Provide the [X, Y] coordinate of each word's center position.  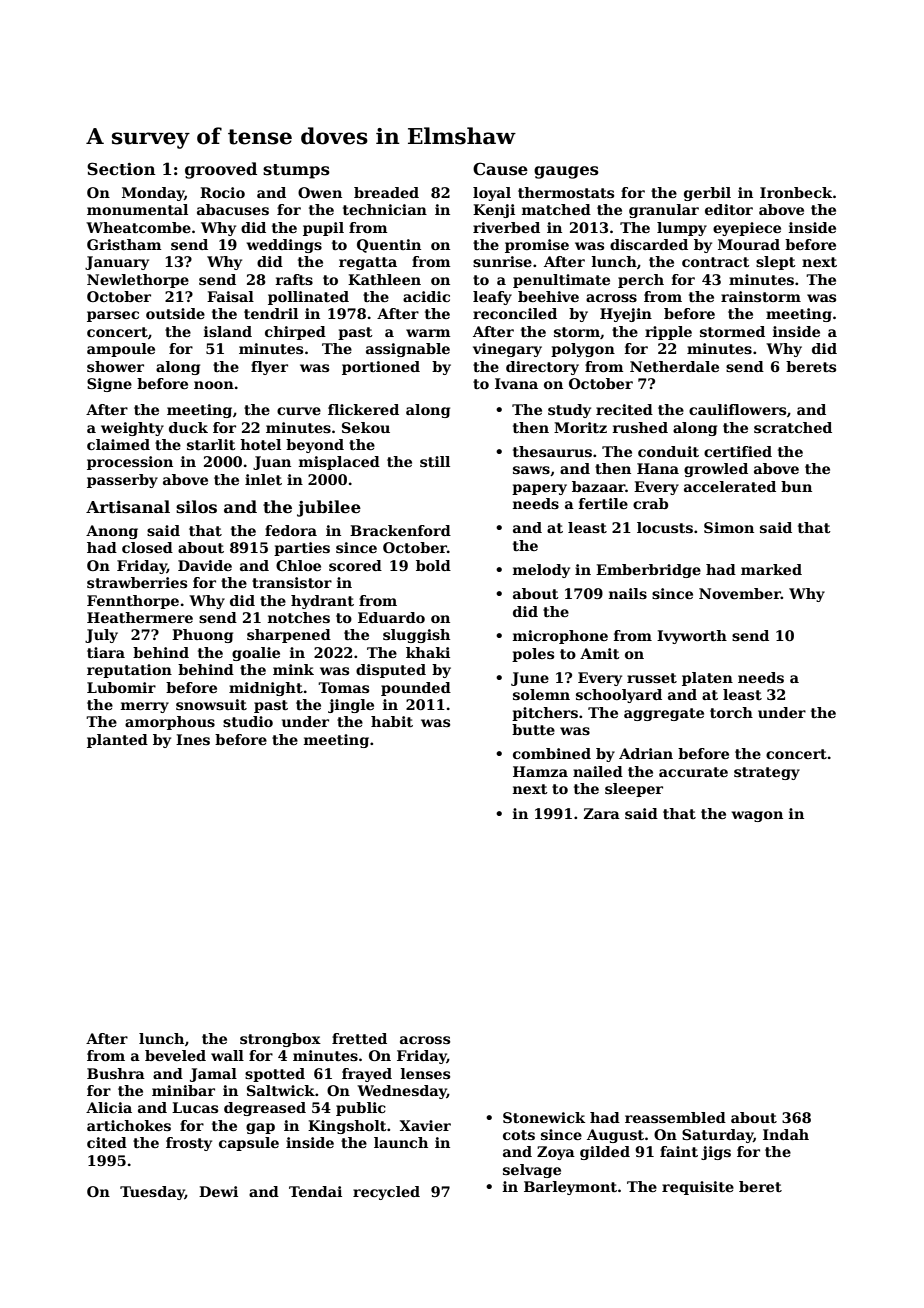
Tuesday [152, 1193]
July [101, 636]
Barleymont [570, 1188]
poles [533, 655]
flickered [363, 409]
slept [776, 263]
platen [707, 679]
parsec [113, 316]
